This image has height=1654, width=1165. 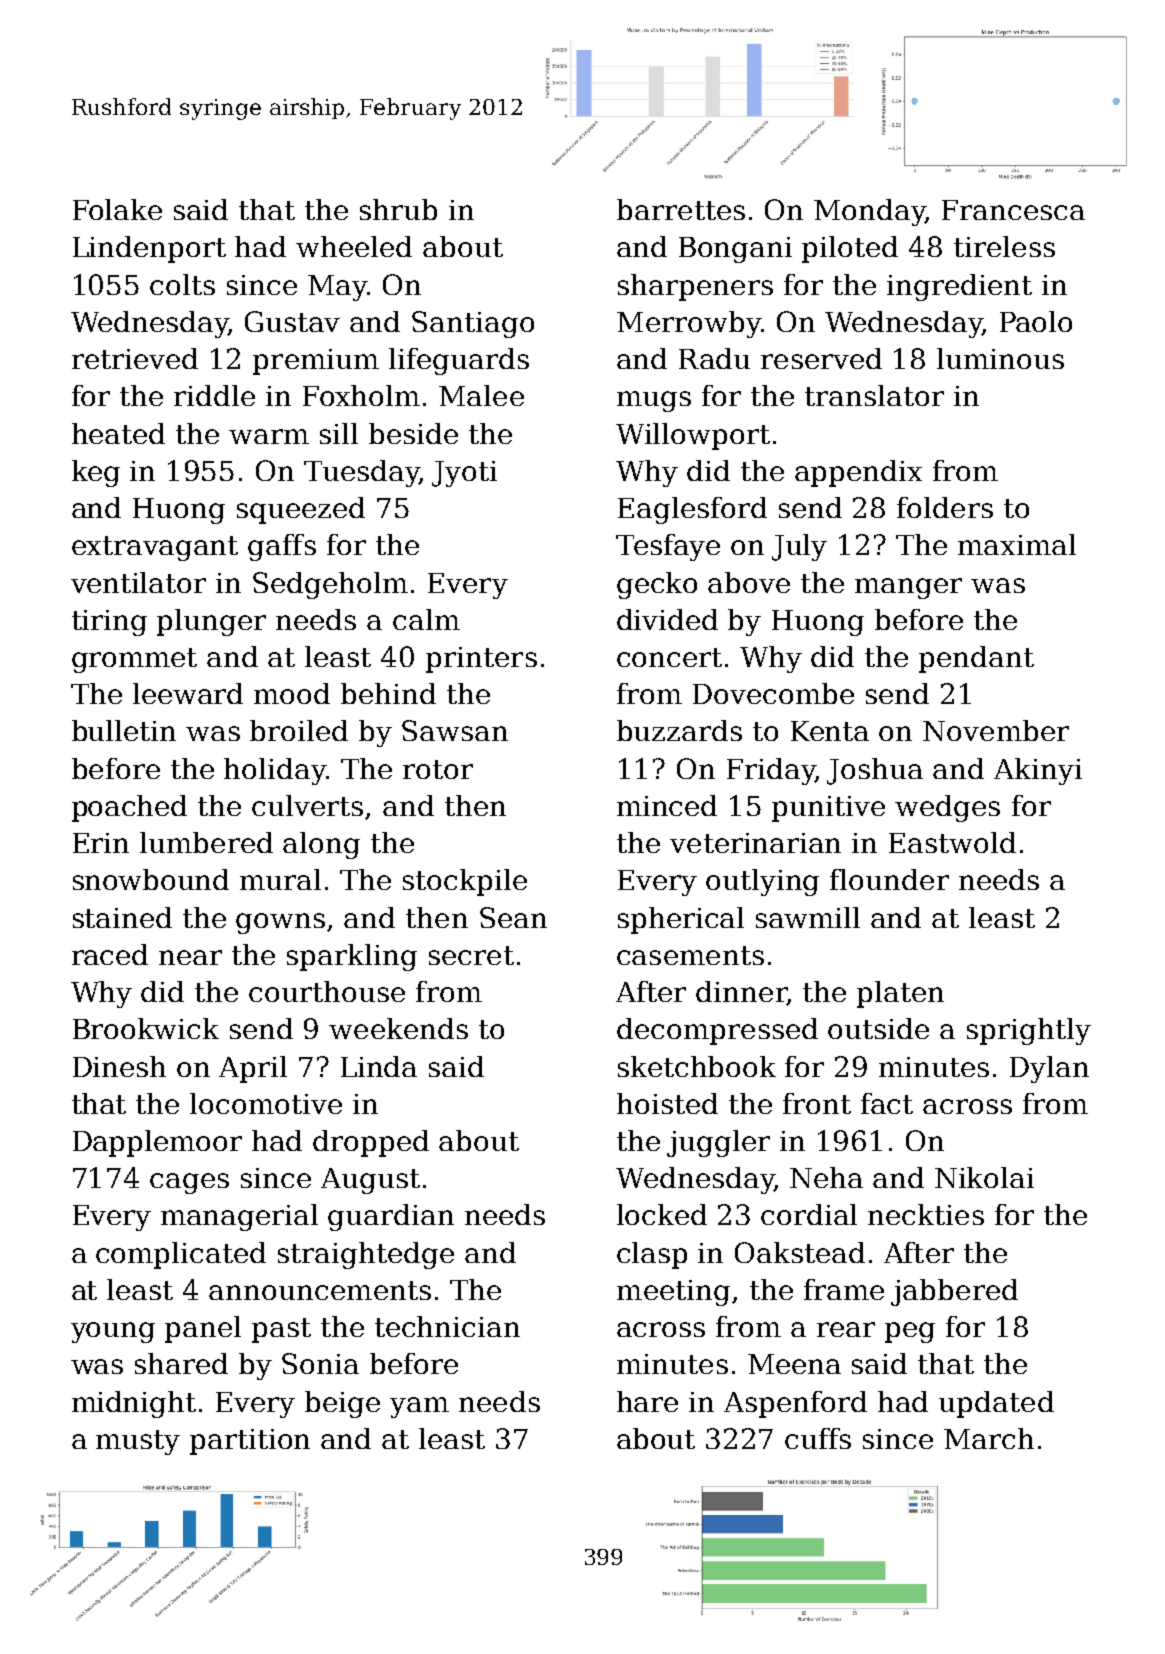 What do you see at coordinates (693, 436) in the image?
I see `Willowport` at bounding box center [693, 436].
